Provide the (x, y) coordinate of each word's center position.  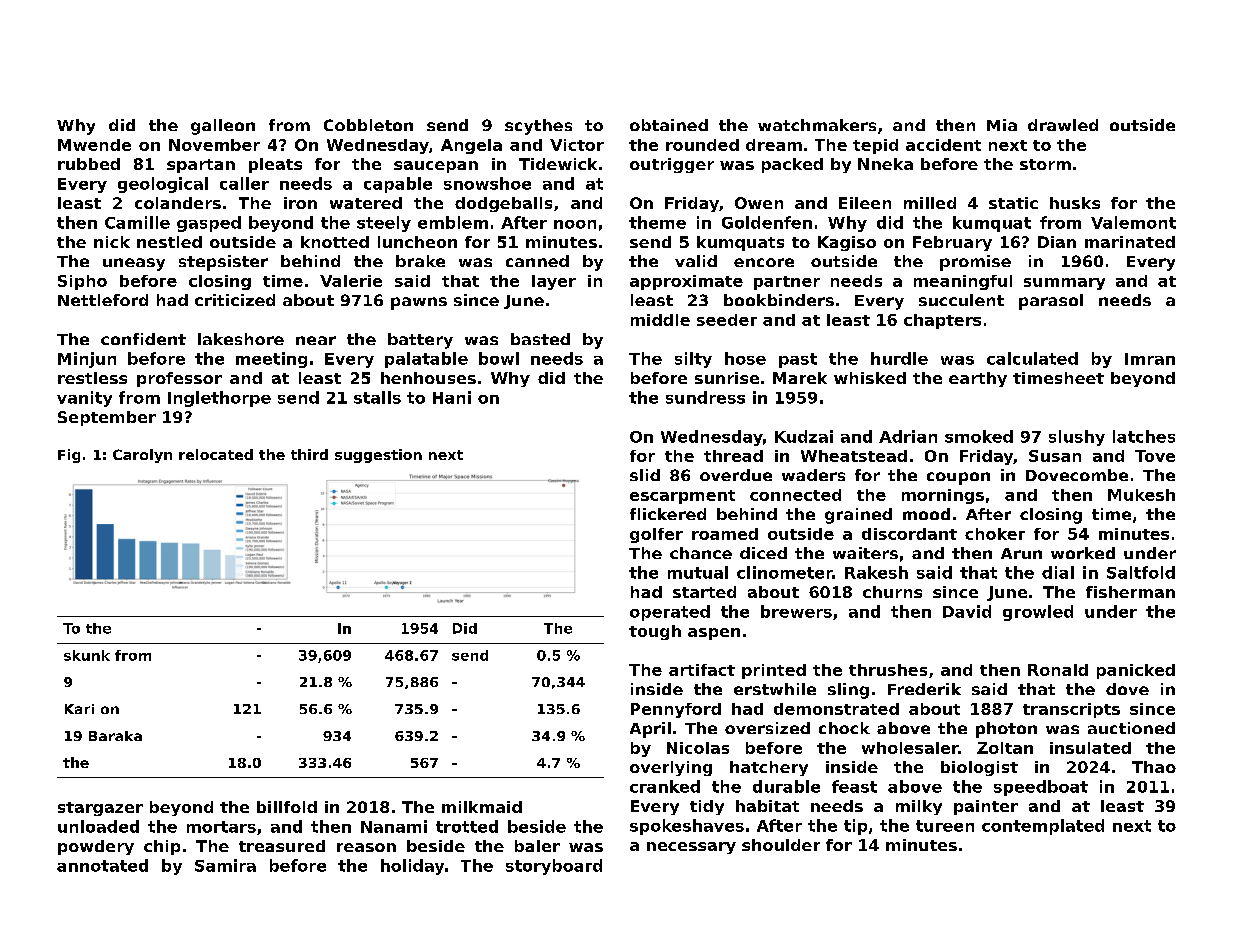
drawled (1063, 125)
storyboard (554, 867)
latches (1144, 436)
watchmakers (817, 125)
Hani (452, 397)
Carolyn (142, 456)
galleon (223, 127)
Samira (225, 865)
